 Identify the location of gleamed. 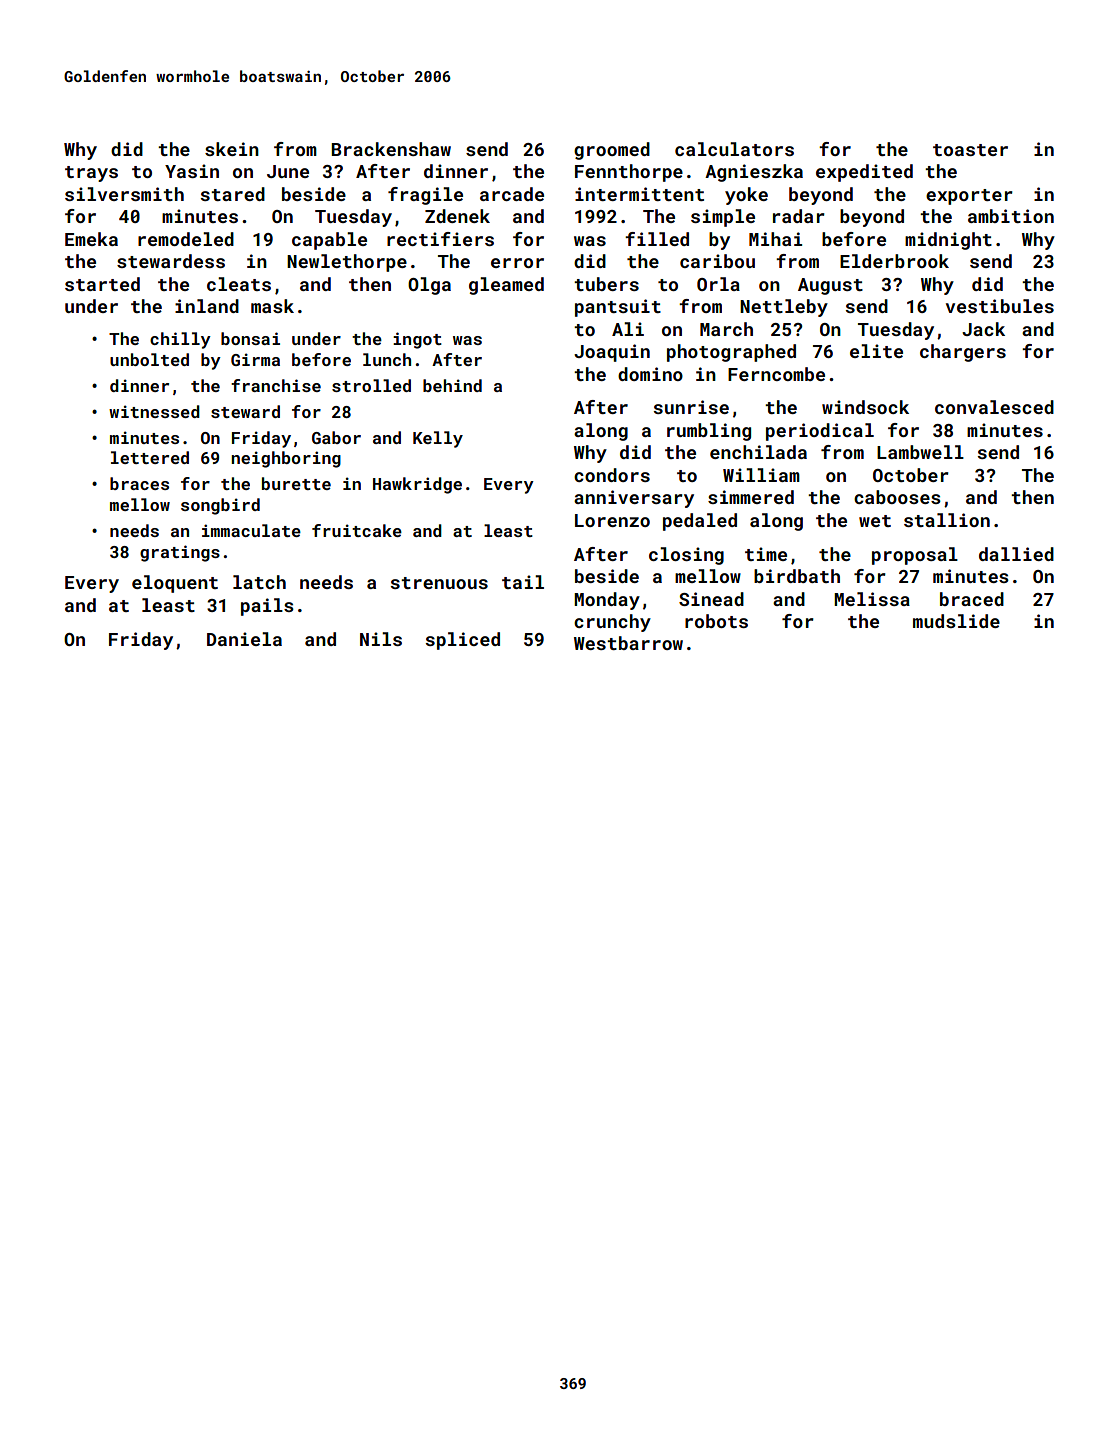
(506, 286).
